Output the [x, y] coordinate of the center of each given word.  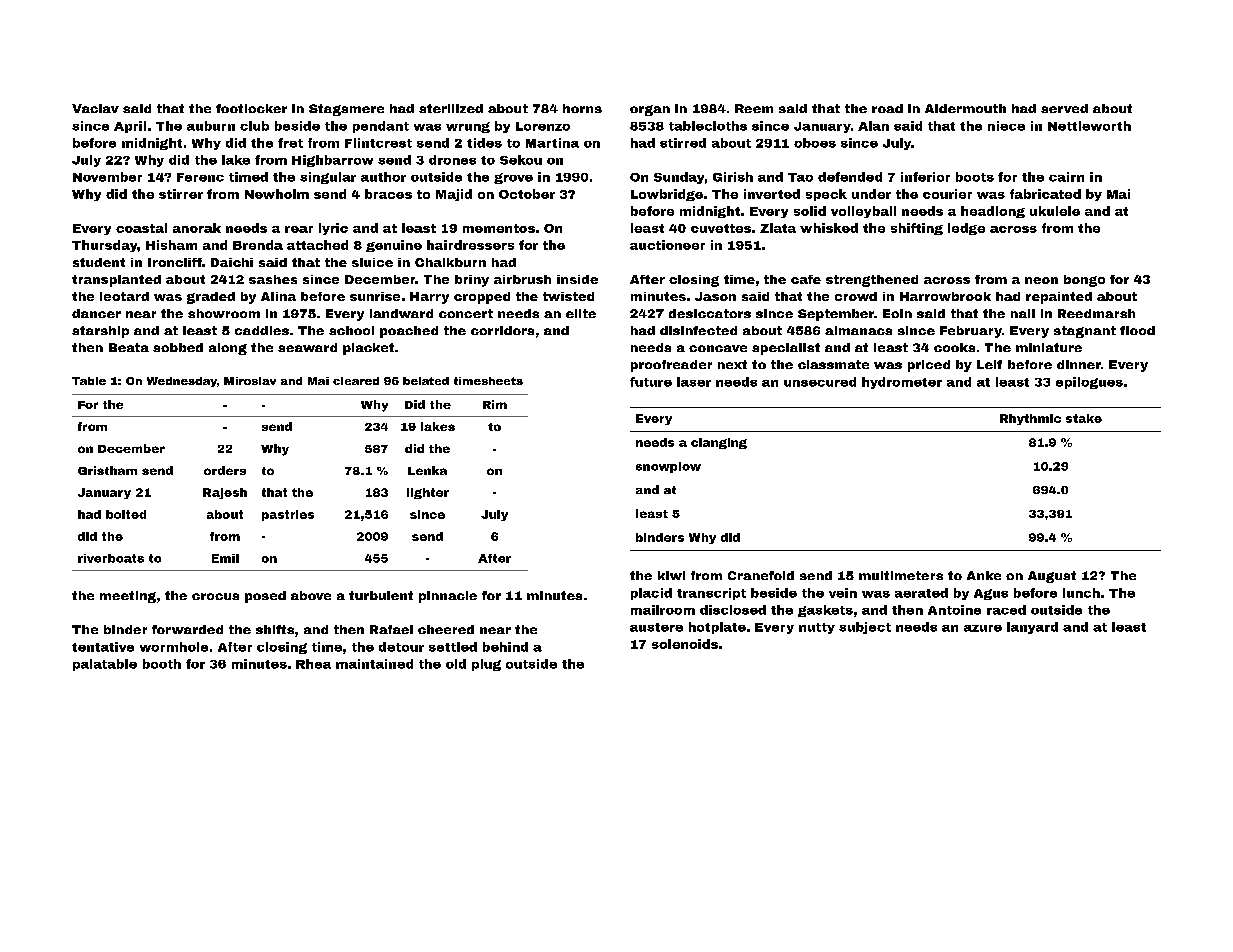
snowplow [668, 467]
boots [975, 177]
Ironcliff [175, 262]
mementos [499, 228]
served [1064, 108]
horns [582, 108]
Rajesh [225, 493]
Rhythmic [1030, 419]
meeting [128, 597]
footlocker [251, 108]
